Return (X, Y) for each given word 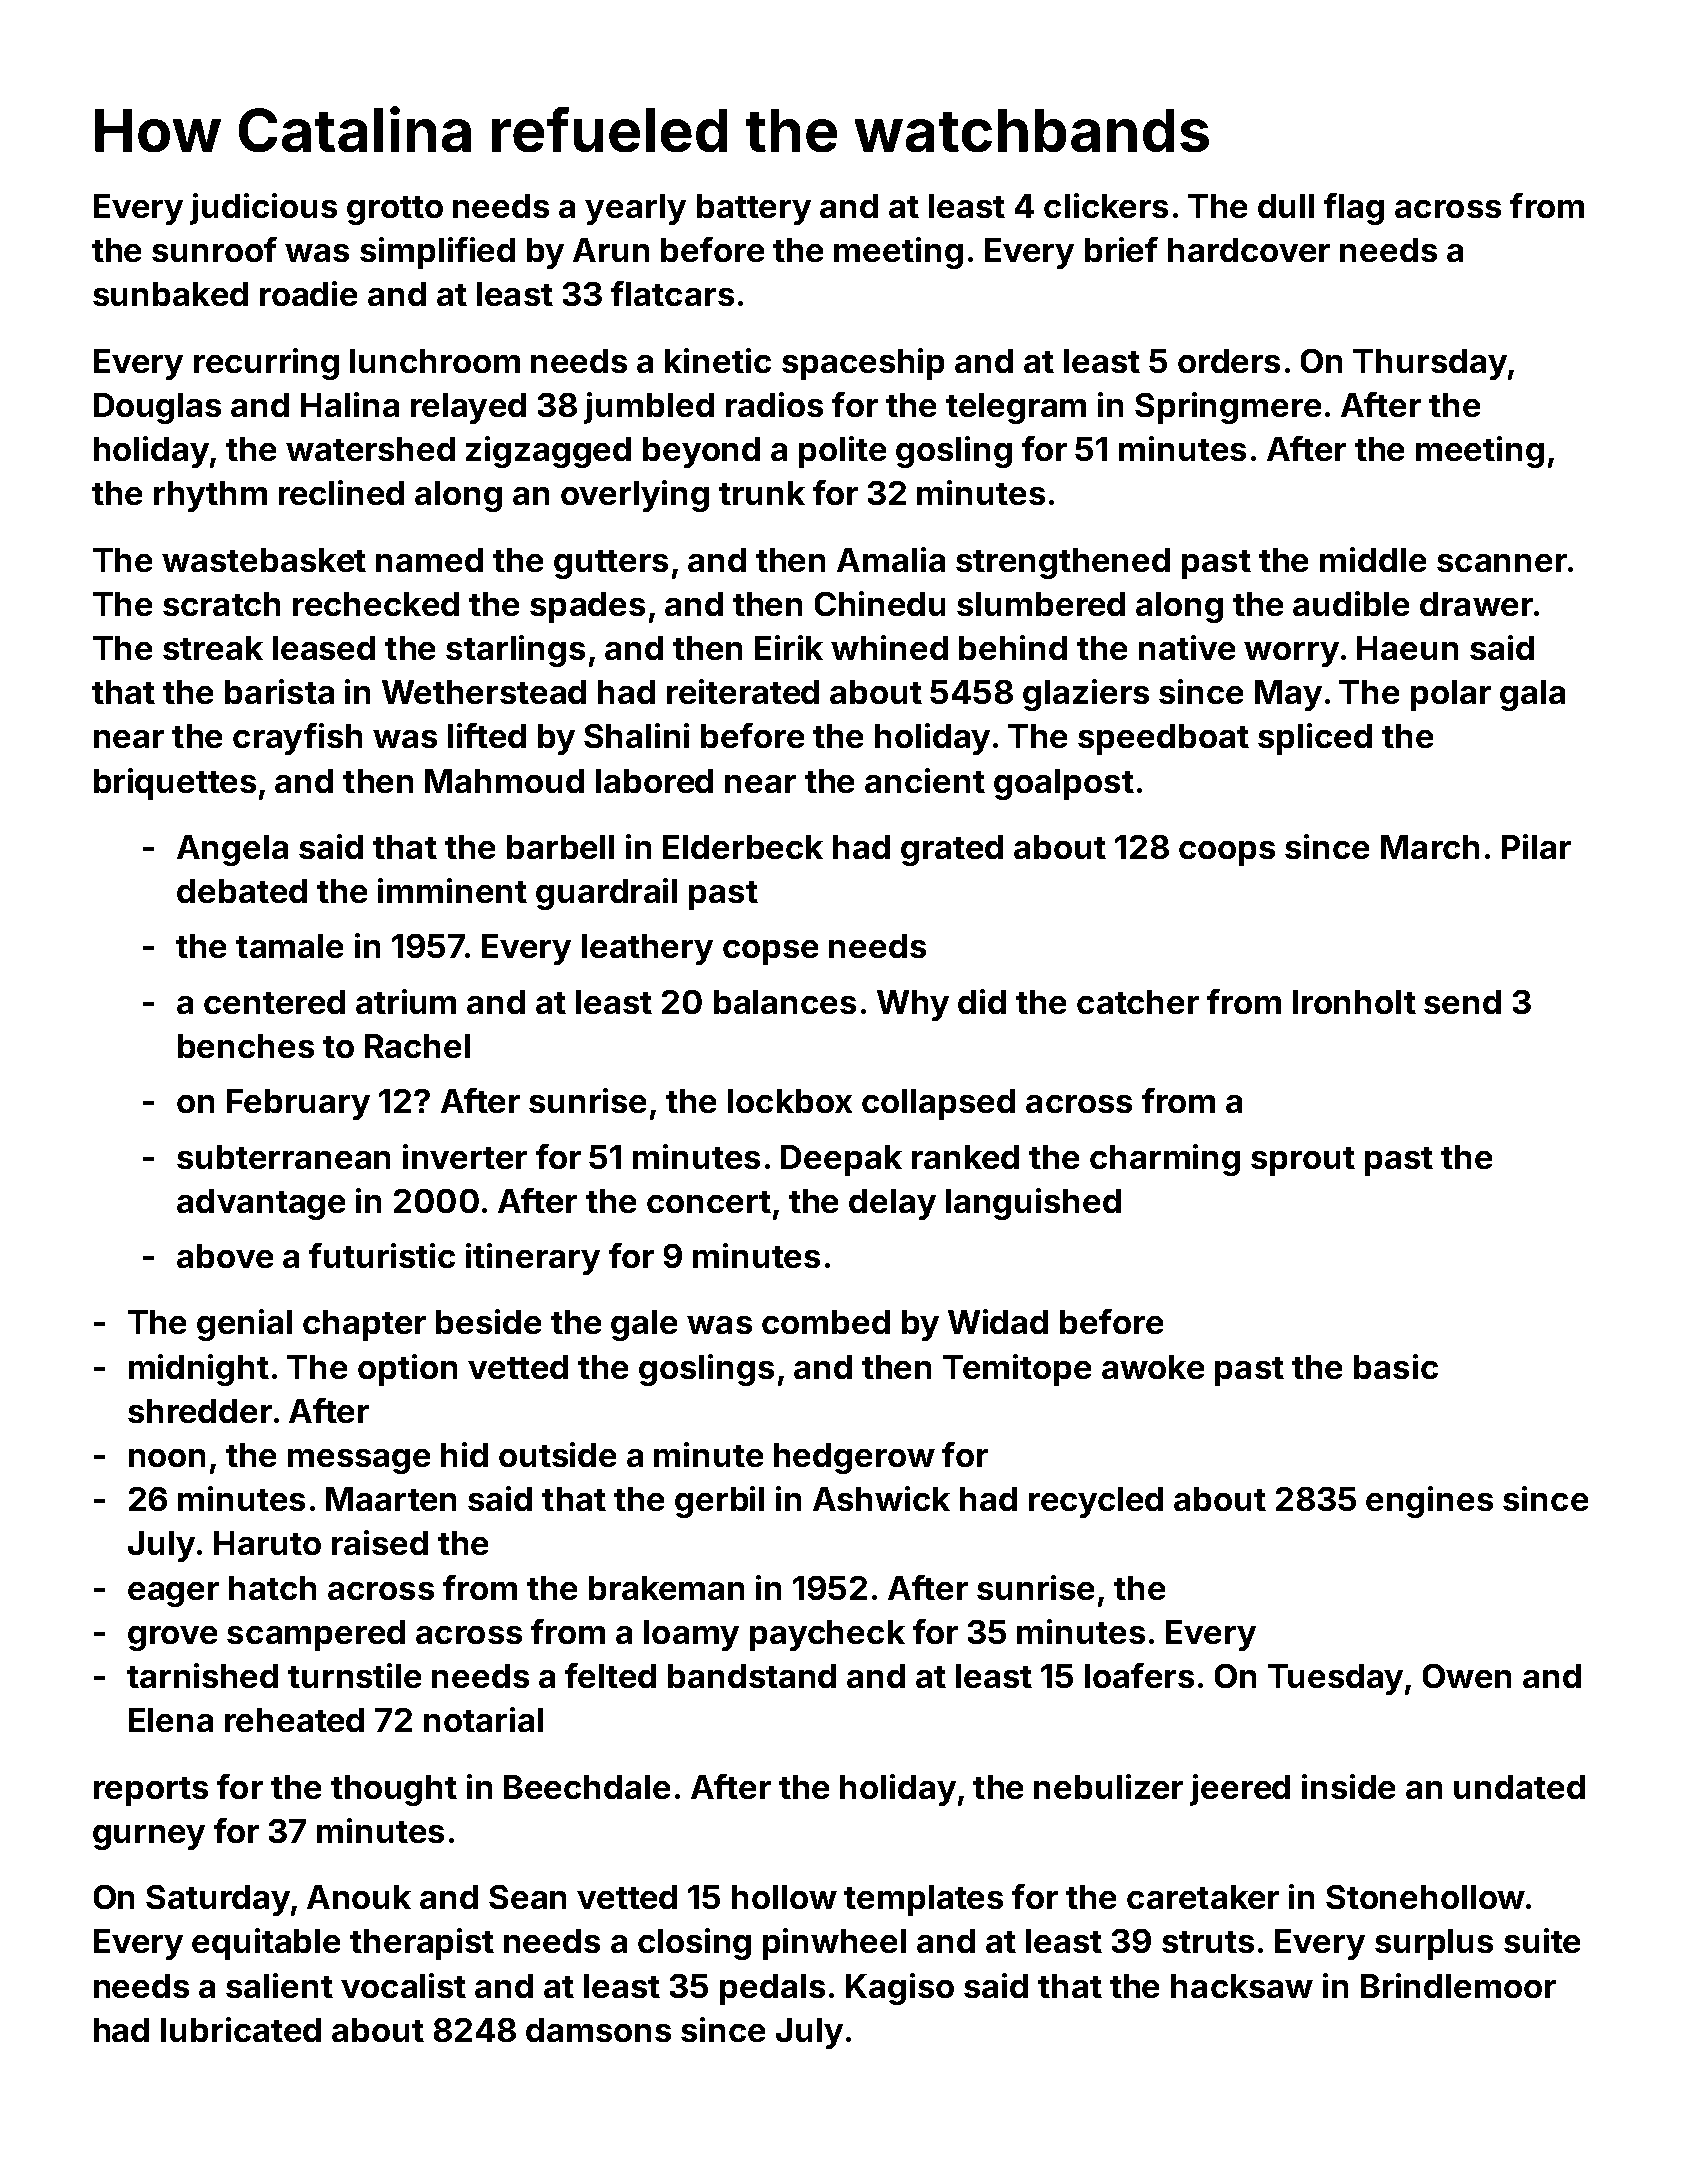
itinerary (533, 1259)
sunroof (214, 249)
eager (173, 1594)
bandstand (752, 1676)
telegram (1016, 408)
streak (213, 648)
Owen (1467, 1676)
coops (1227, 853)
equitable (266, 1944)
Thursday (1430, 364)
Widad (998, 1321)
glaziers (1086, 695)
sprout (1303, 1161)
